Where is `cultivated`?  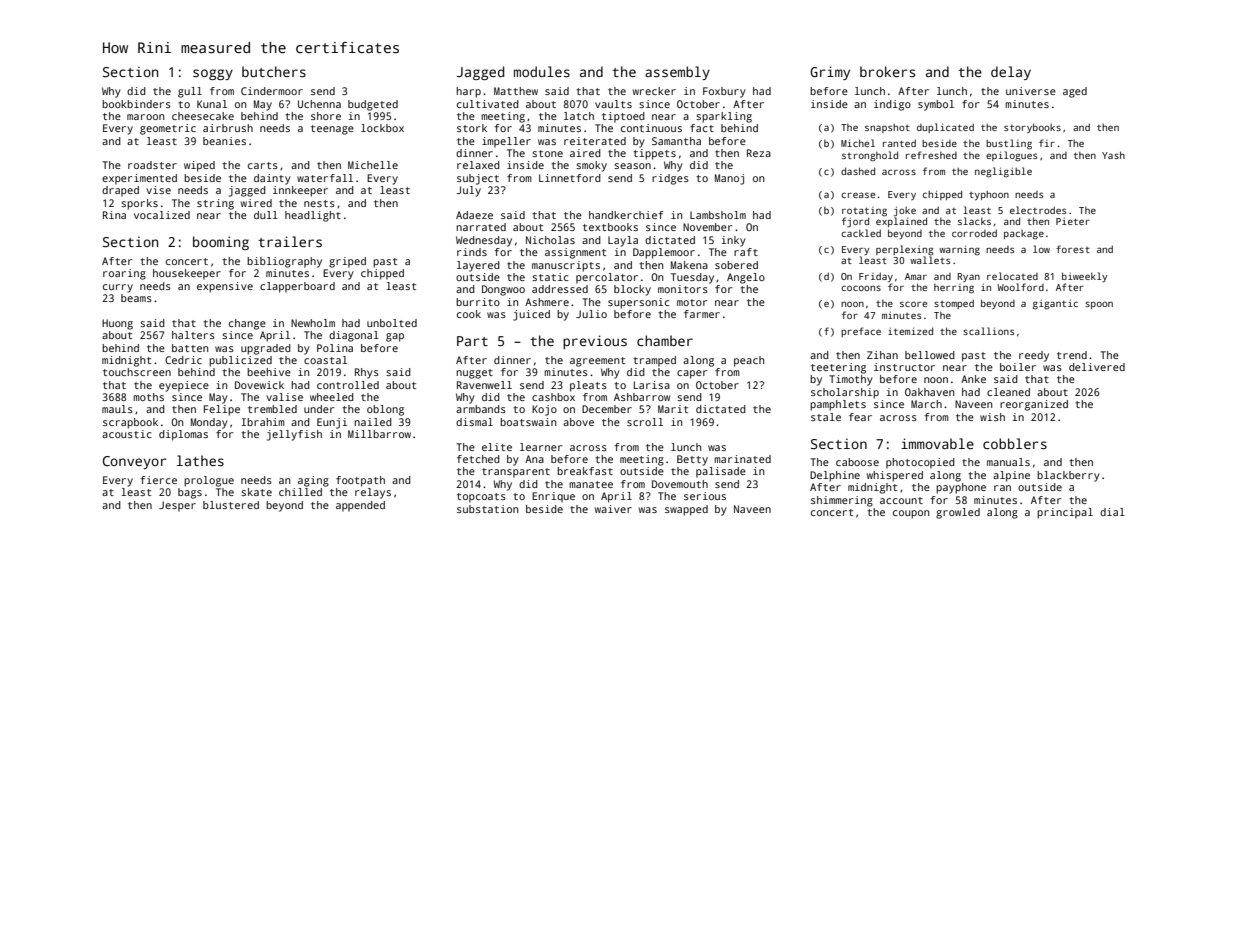 cultivated is located at coordinates (488, 104).
